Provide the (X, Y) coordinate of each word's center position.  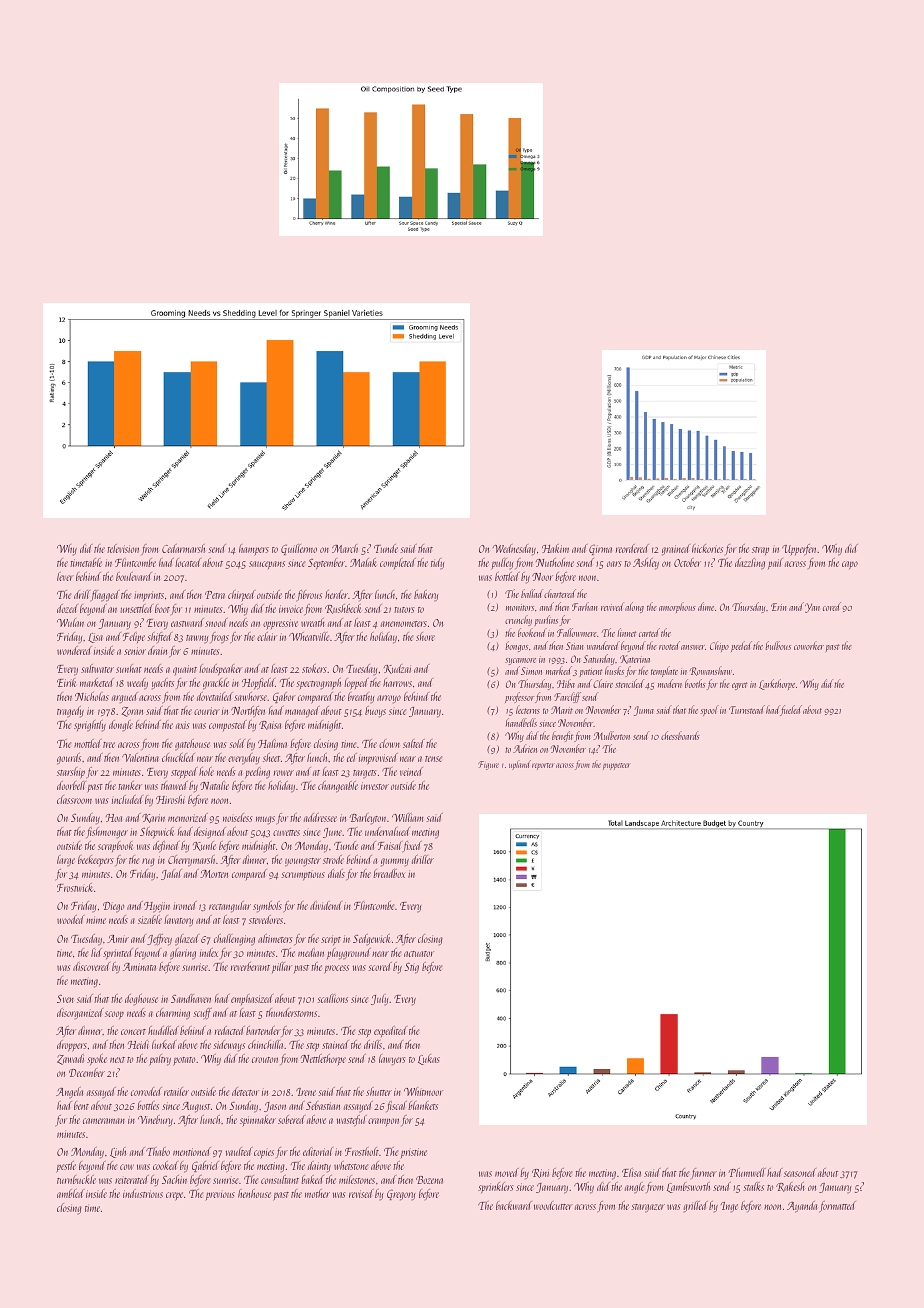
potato (184, 1061)
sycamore (520, 661)
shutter (379, 1091)
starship (71, 773)
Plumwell (747, 1172)
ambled (70, 1193)
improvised (378, 759)
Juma (644, 711)
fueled (791, 710)
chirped (241, 596)
